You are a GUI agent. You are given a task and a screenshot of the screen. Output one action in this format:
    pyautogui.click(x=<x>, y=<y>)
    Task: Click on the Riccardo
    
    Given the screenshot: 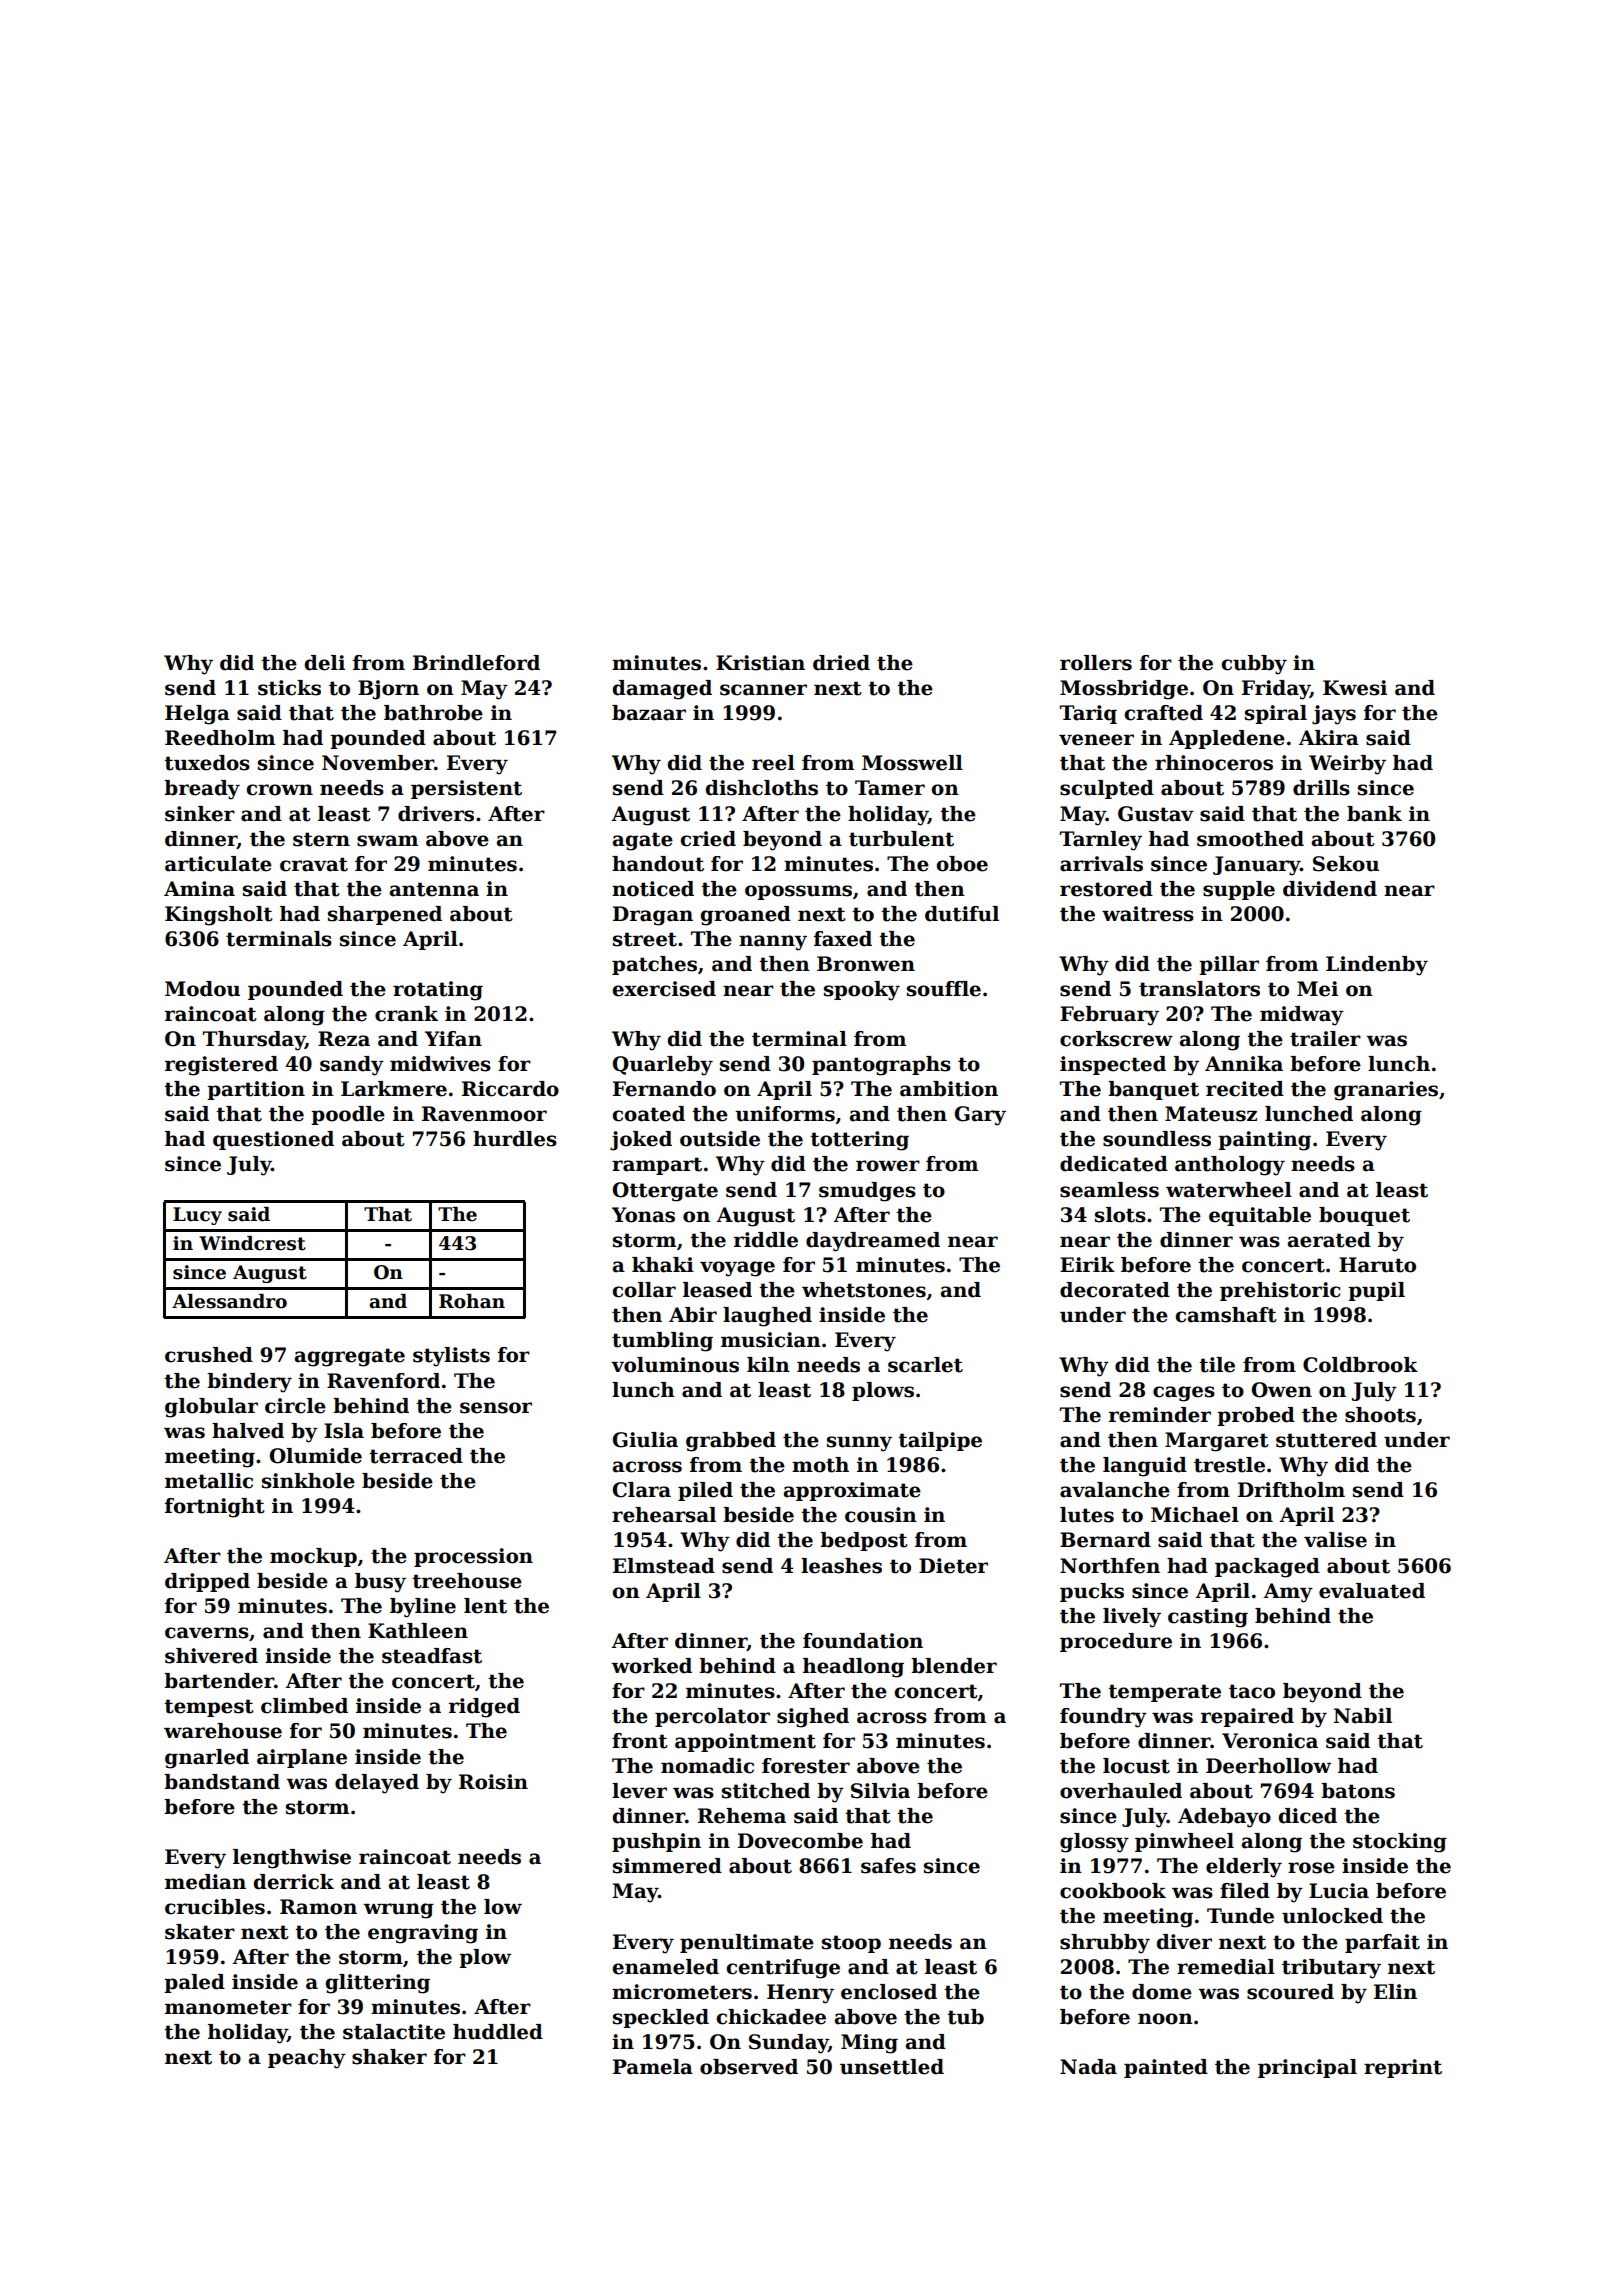 What is the action you would take?
    pyautogui.click(x=510, y=1089)
